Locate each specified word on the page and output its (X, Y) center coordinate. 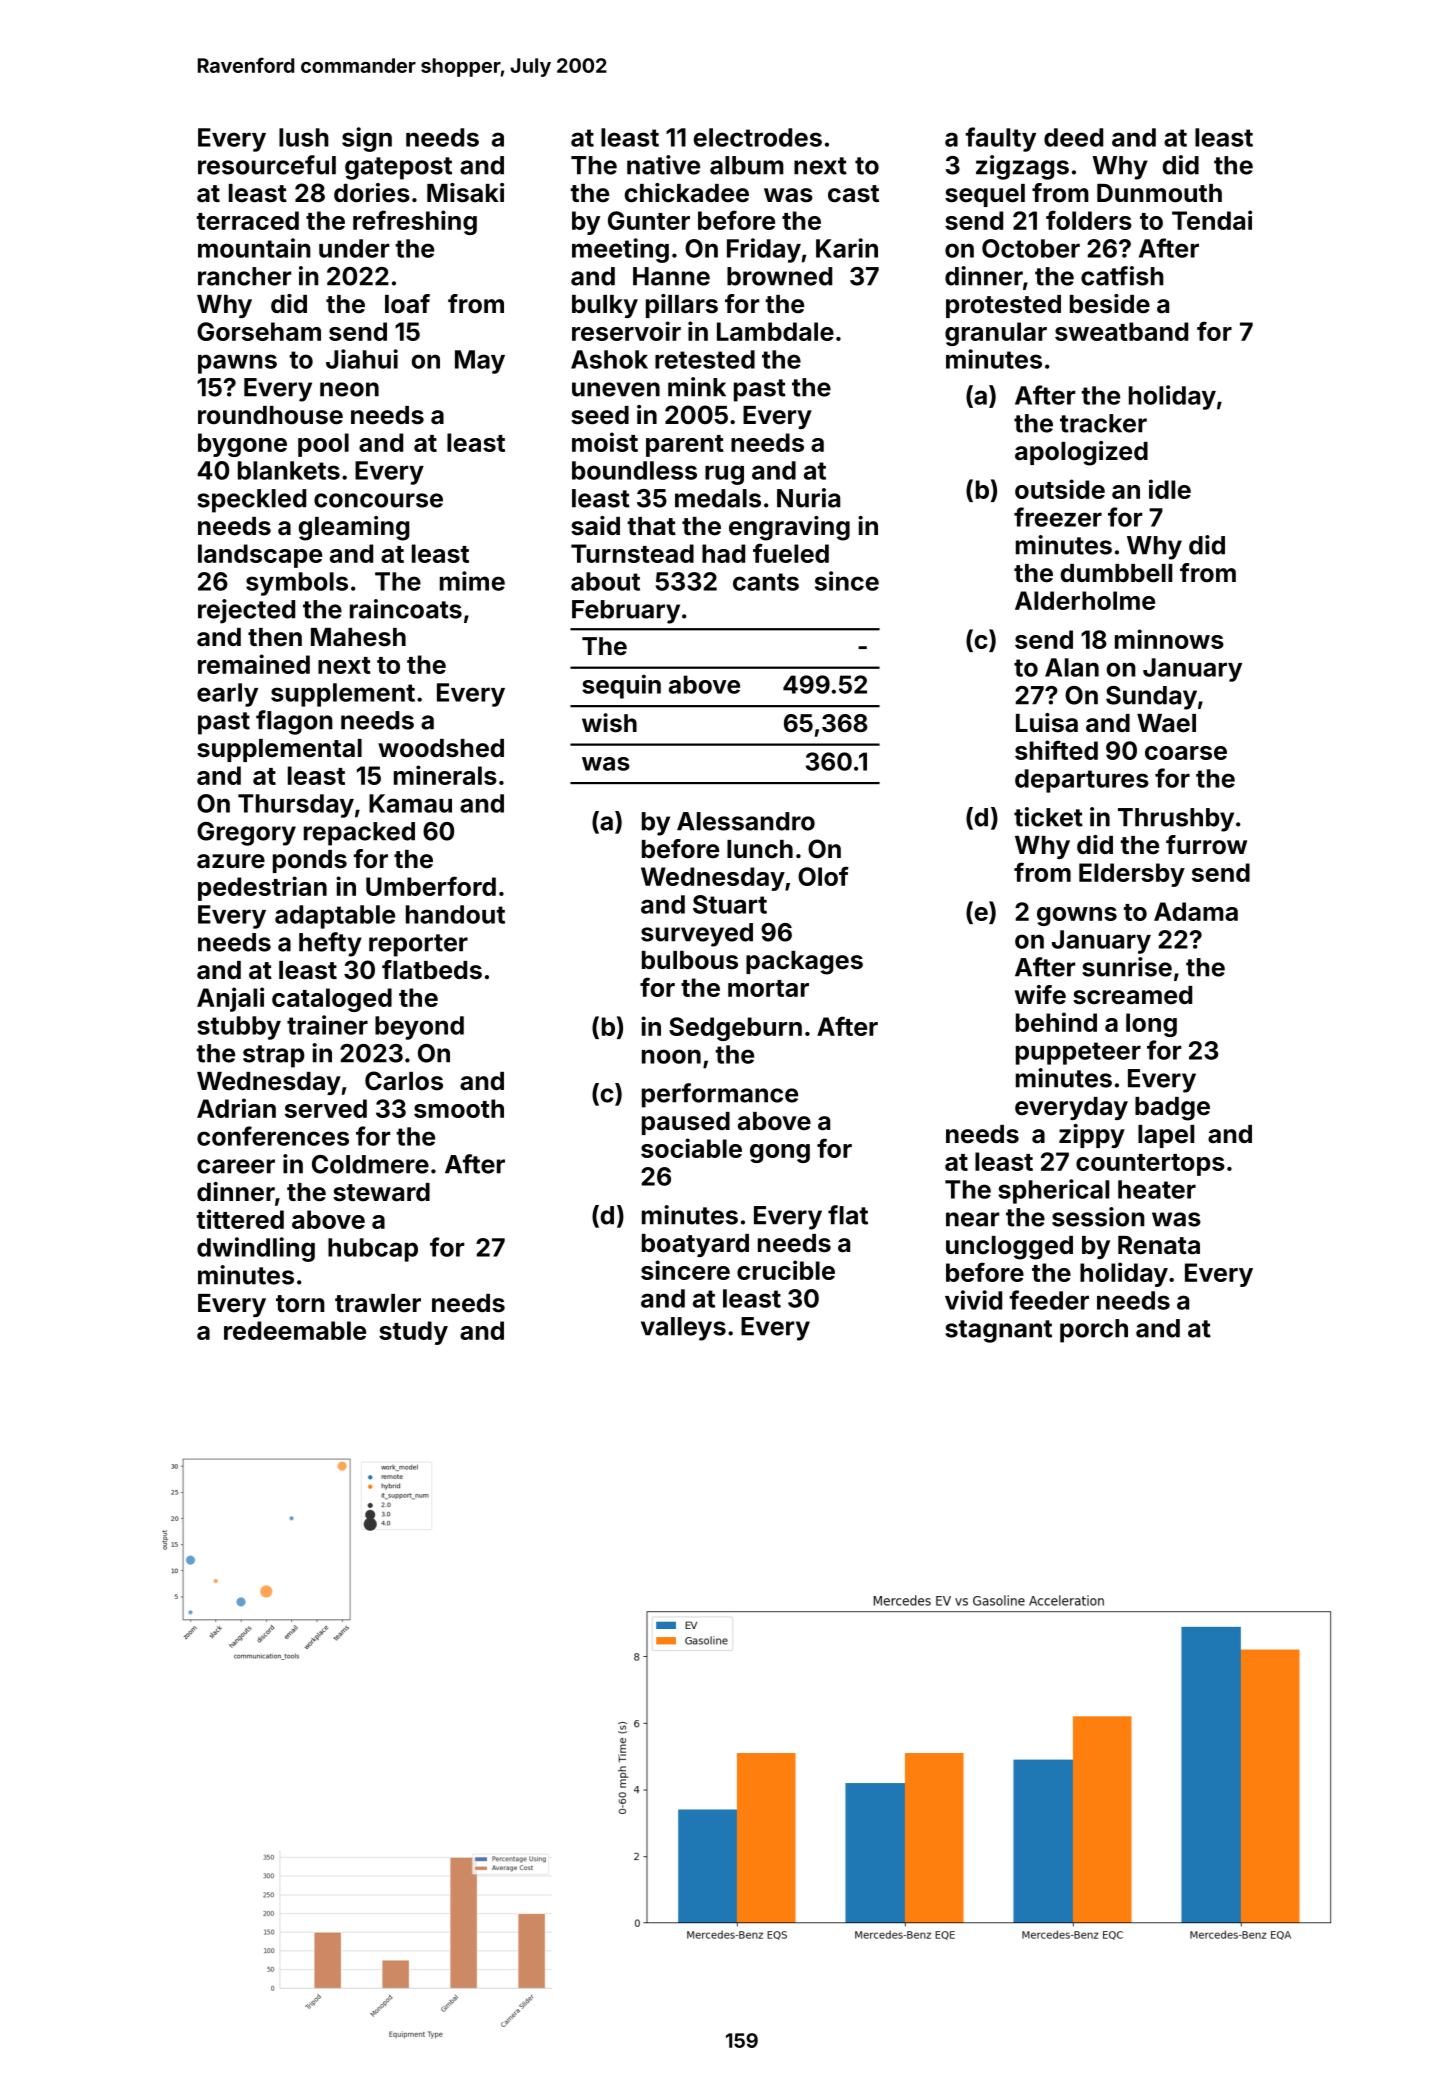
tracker (1103, 423)
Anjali (230, 999)
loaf (407, 303)
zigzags (1022, 167)
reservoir (626, 331)
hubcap (373, 1250)
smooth (459, 1108)
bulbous (690, 960)
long (1151, 1025)
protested (1003, 306)
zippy (1092, 1136)
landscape (260, 556)
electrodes (757, 137)
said (595, 526)
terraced (247, 220)
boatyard (695, 1245)
